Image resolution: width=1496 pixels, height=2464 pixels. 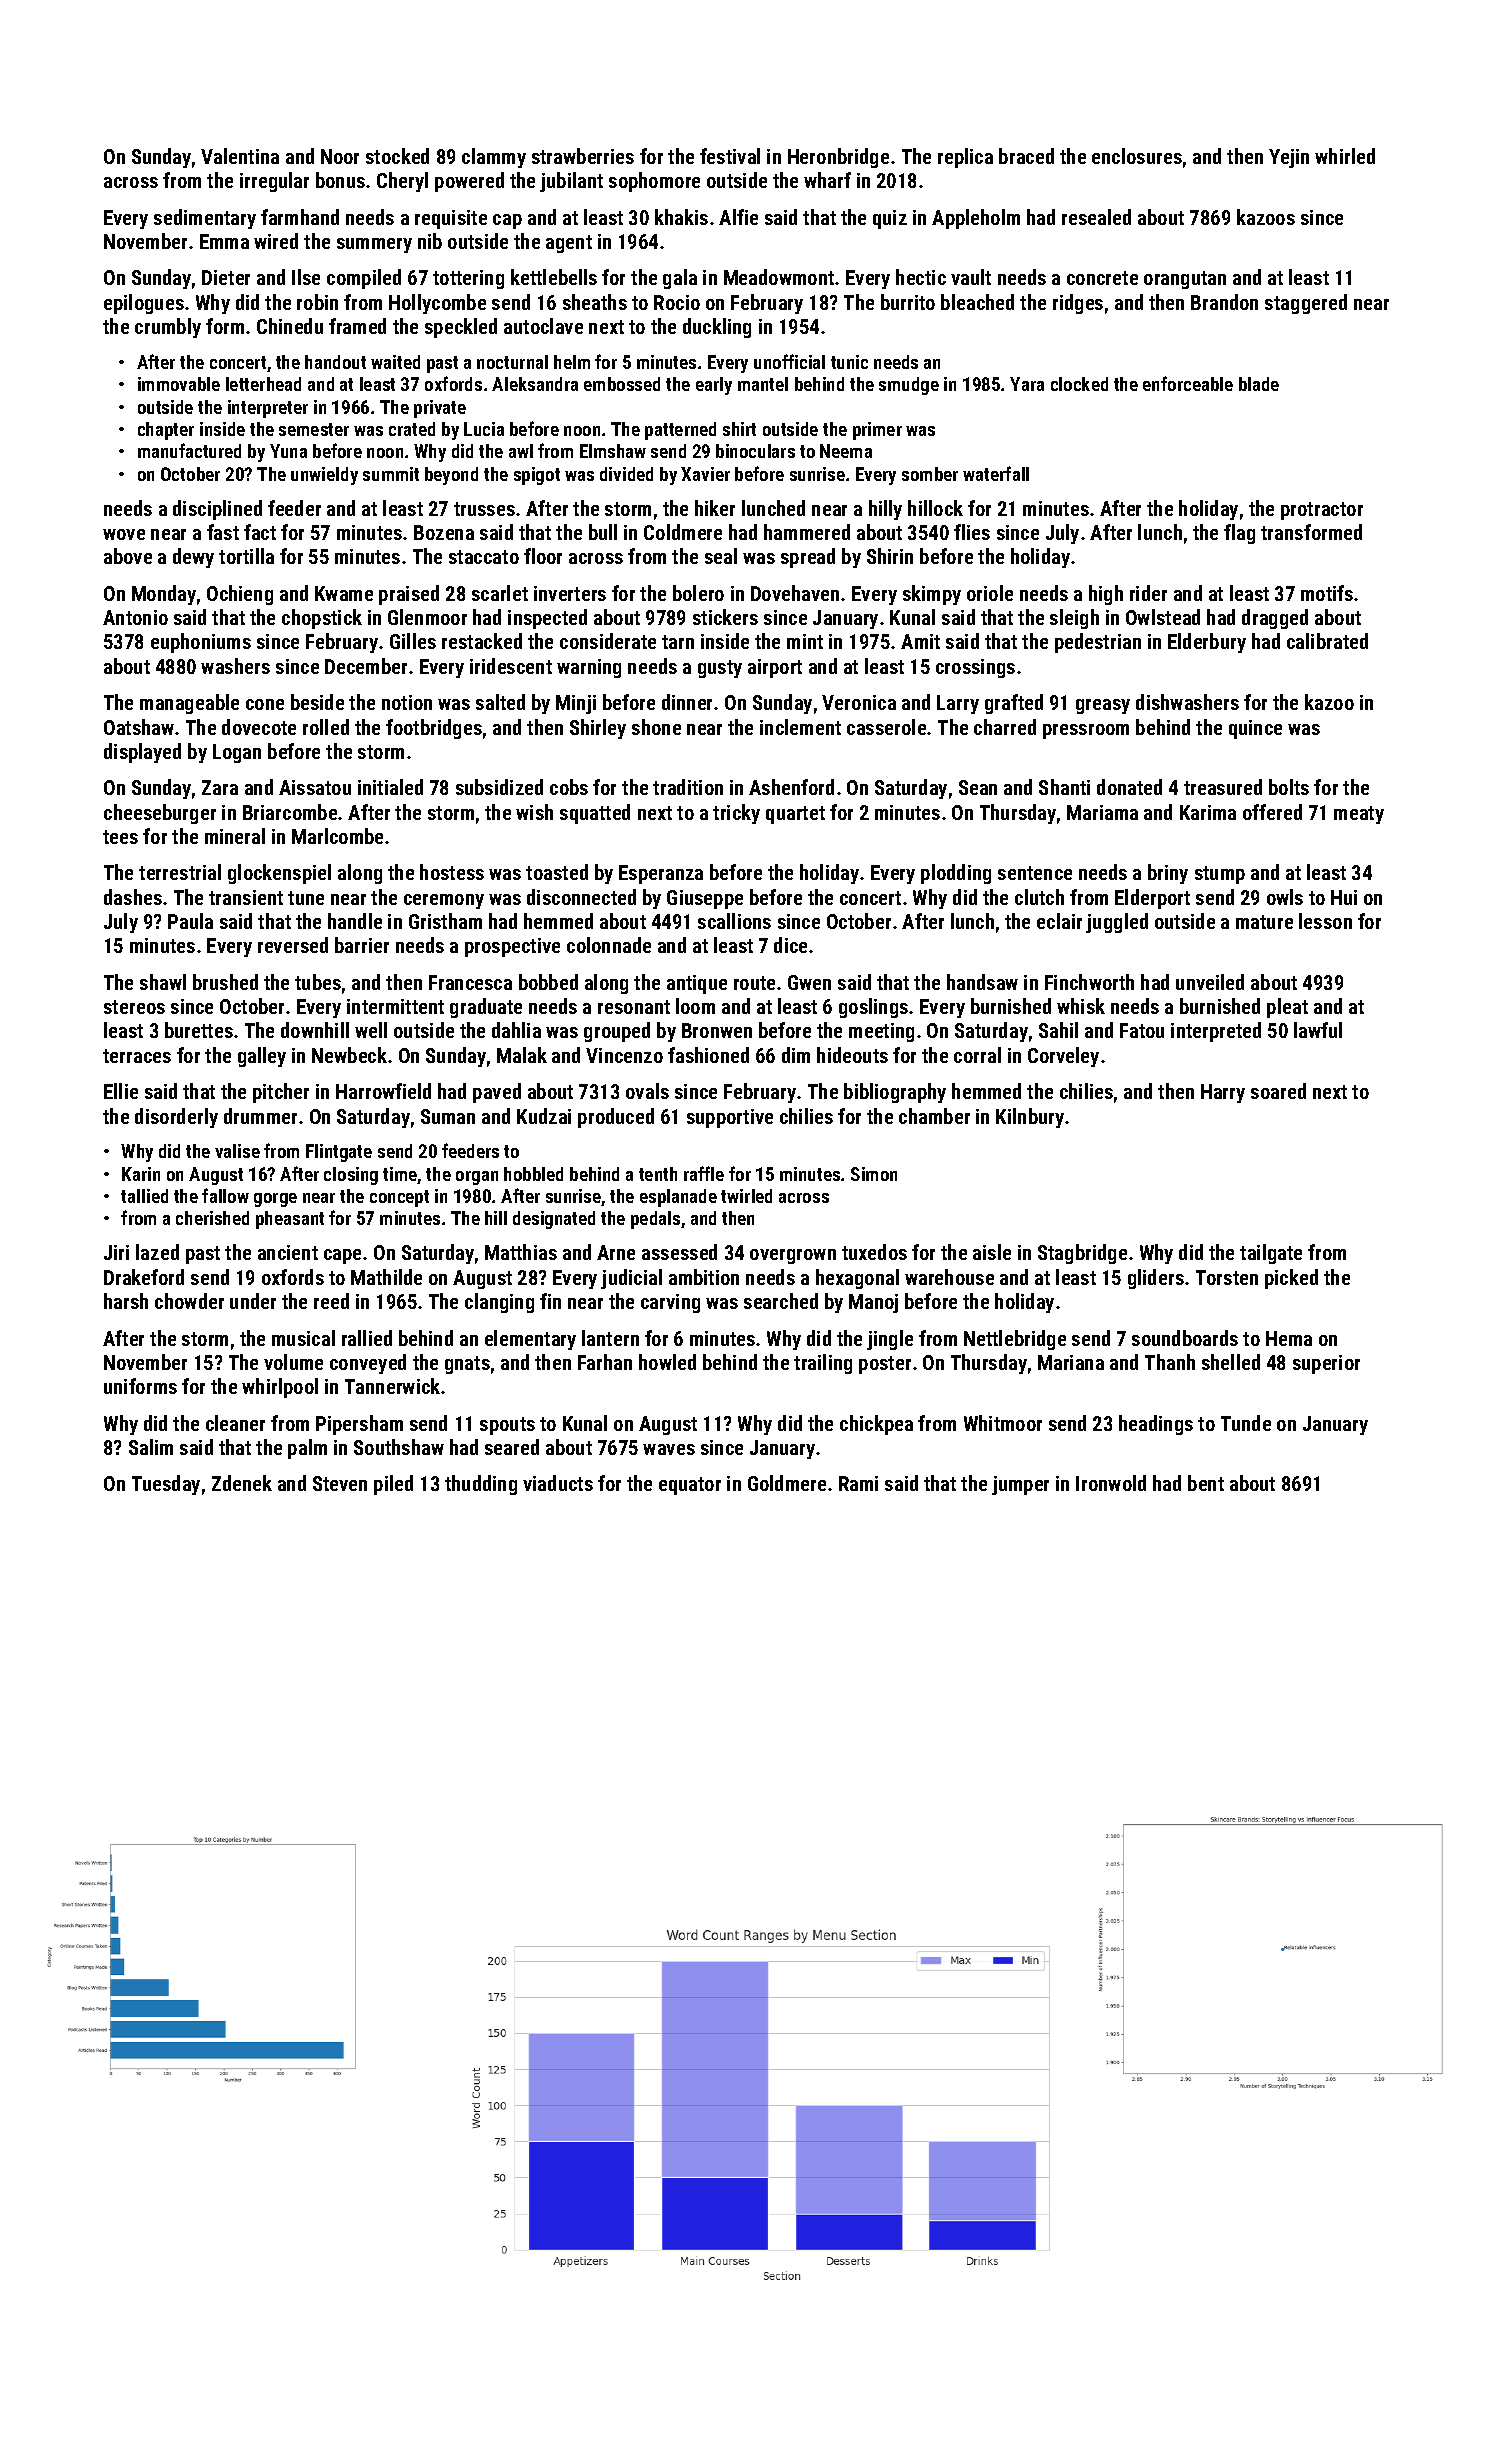 What do you see at coordinates (1289, 787) in the screenshot?
I see `bolts` at bounding box center [1289, 787].
